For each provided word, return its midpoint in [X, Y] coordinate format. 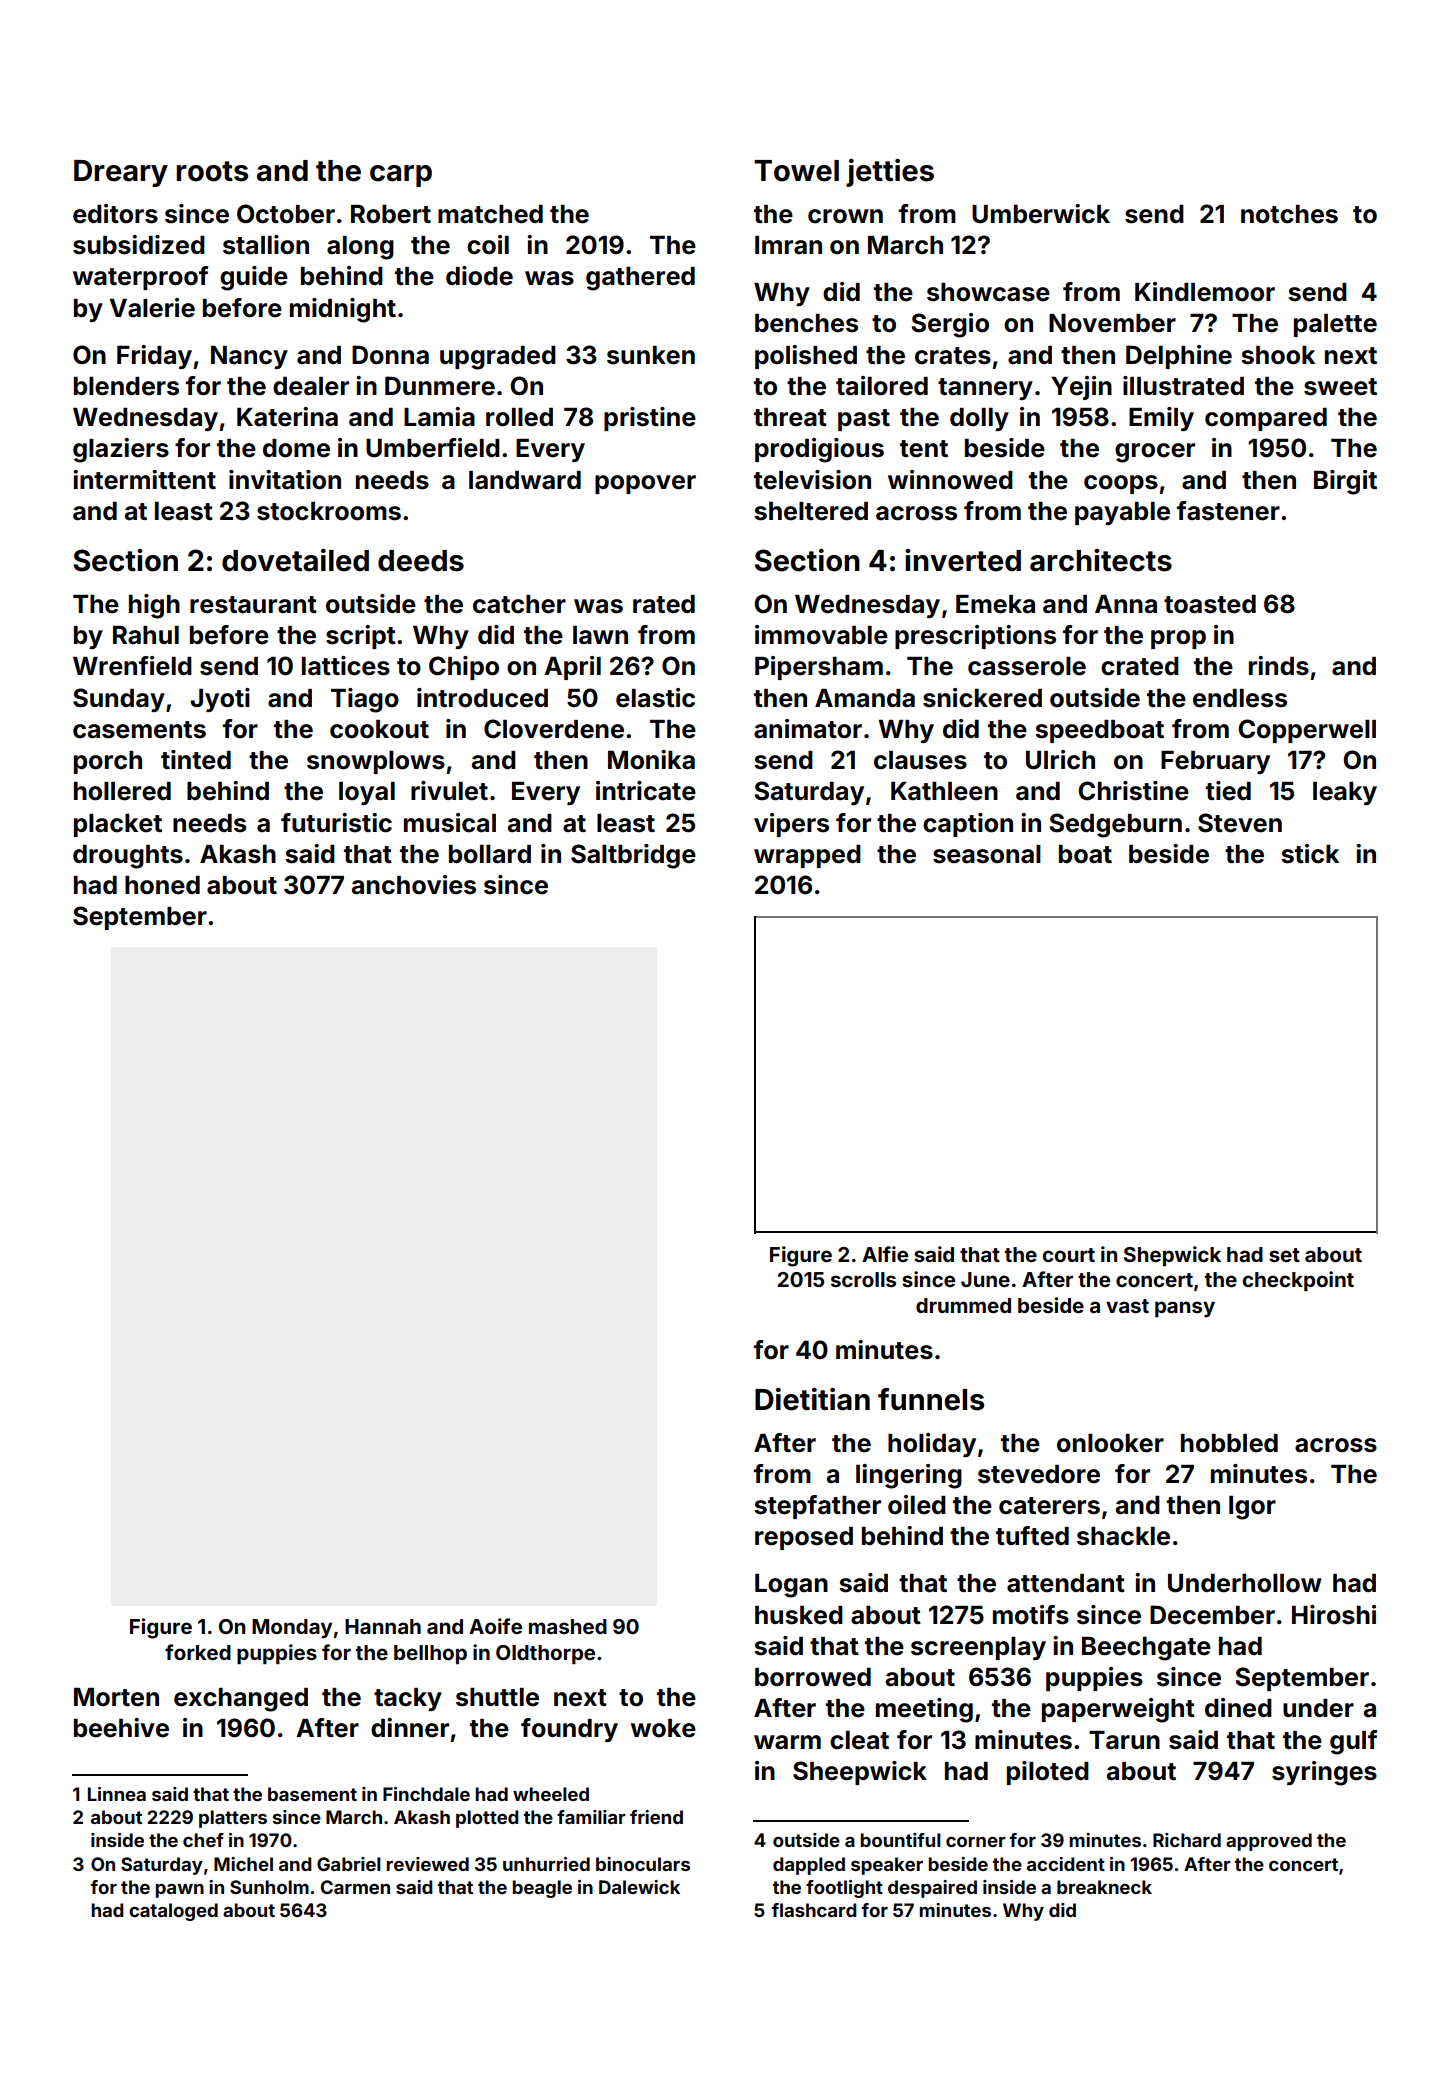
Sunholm [269, 1887]
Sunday [119, 700]
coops [1121, 484]
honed [162, 885]
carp [401, 176]
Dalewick [639, 1887]
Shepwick [1172, 1256]
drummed [963, 1305]
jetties [890, 173]
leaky [1345, 793]
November [1112, 323]
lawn [600, 635]
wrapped [807, 856]
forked [198, 1652]
